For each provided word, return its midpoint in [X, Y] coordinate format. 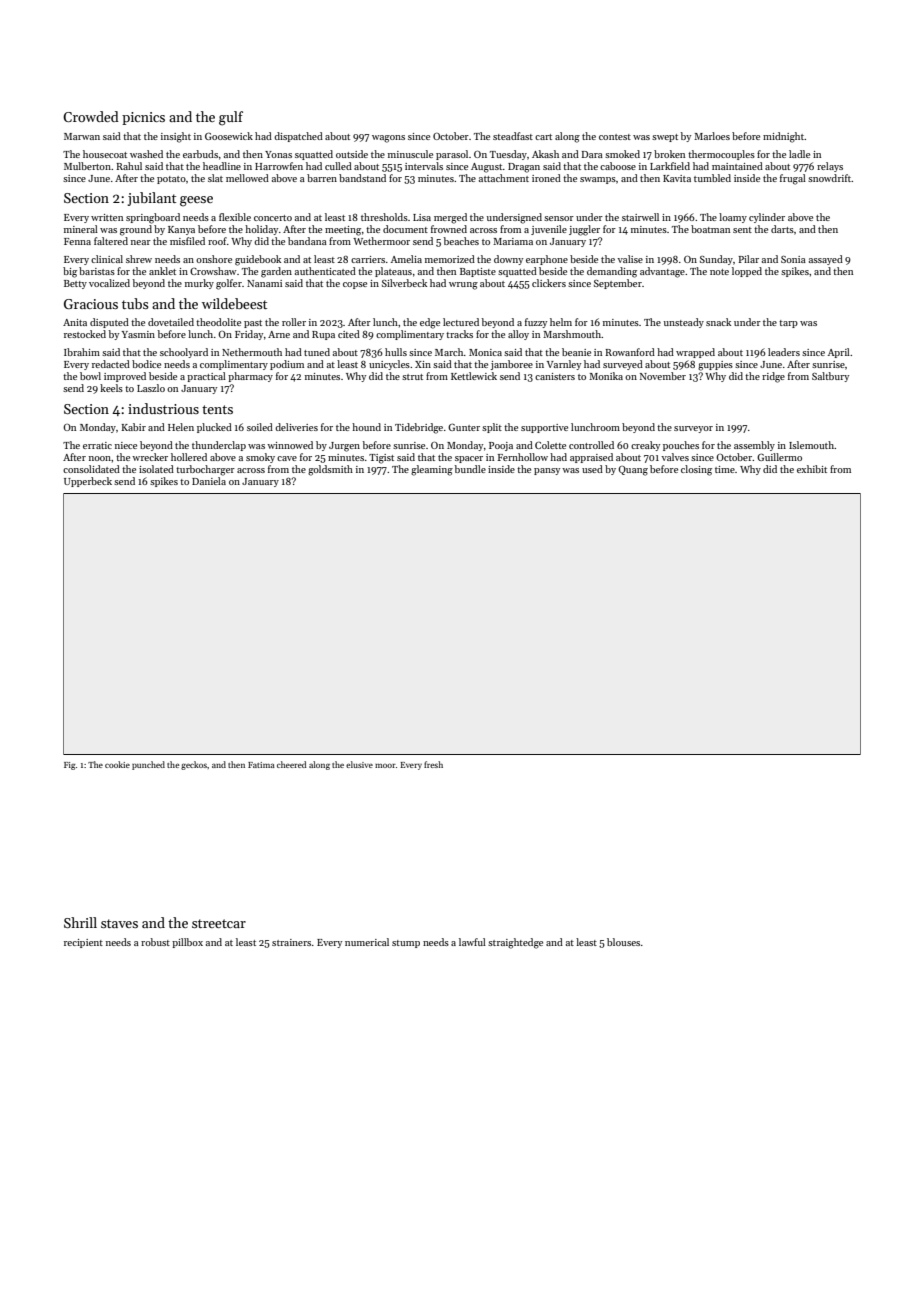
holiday [261, 230]
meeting [343, 231]
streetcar [219, 923]
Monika [606, 376]
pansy [547, 471]
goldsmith [330, 470]
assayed [826, 260]
